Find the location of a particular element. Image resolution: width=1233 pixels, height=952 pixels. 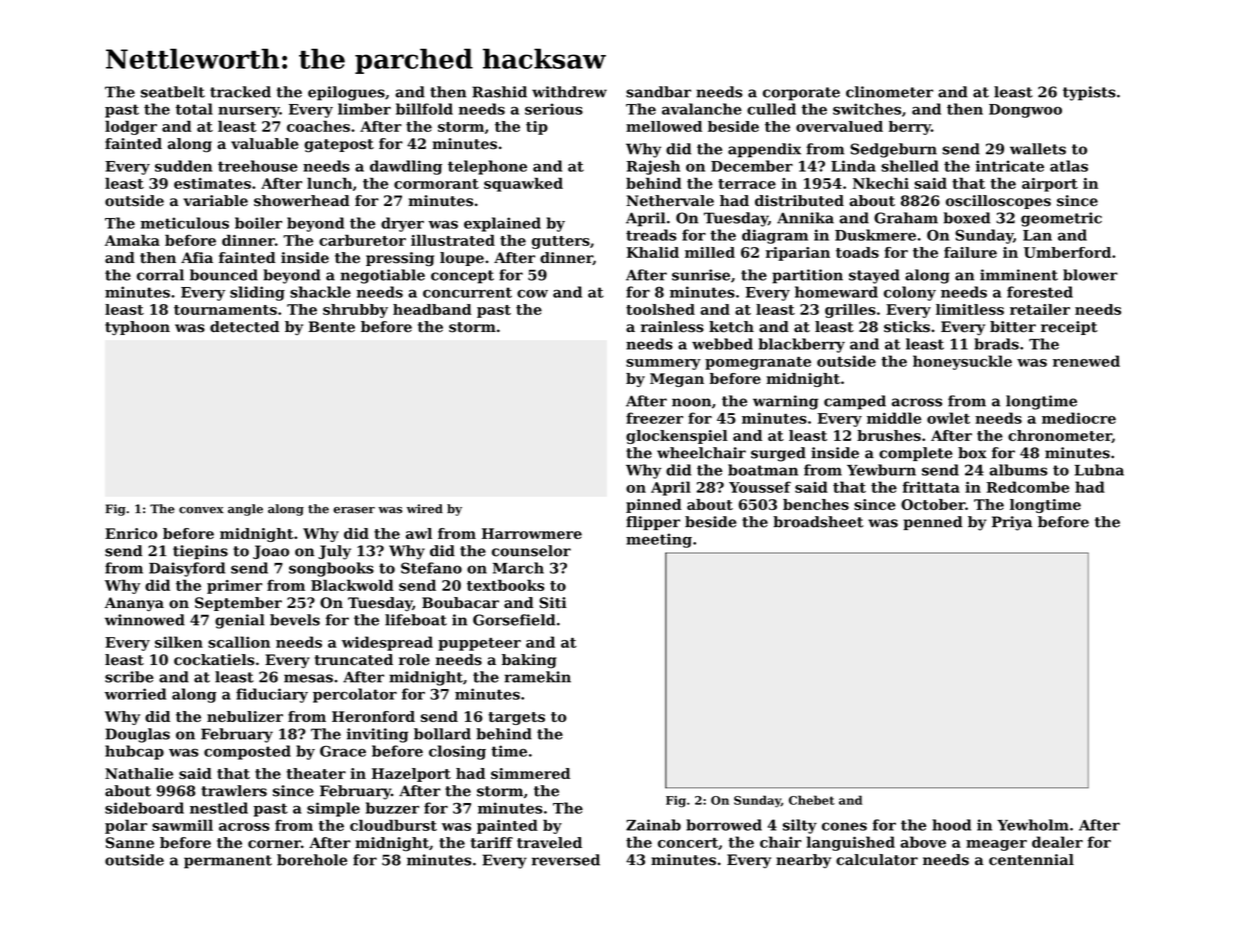

intricate is located at coordinates (1010, 166).
